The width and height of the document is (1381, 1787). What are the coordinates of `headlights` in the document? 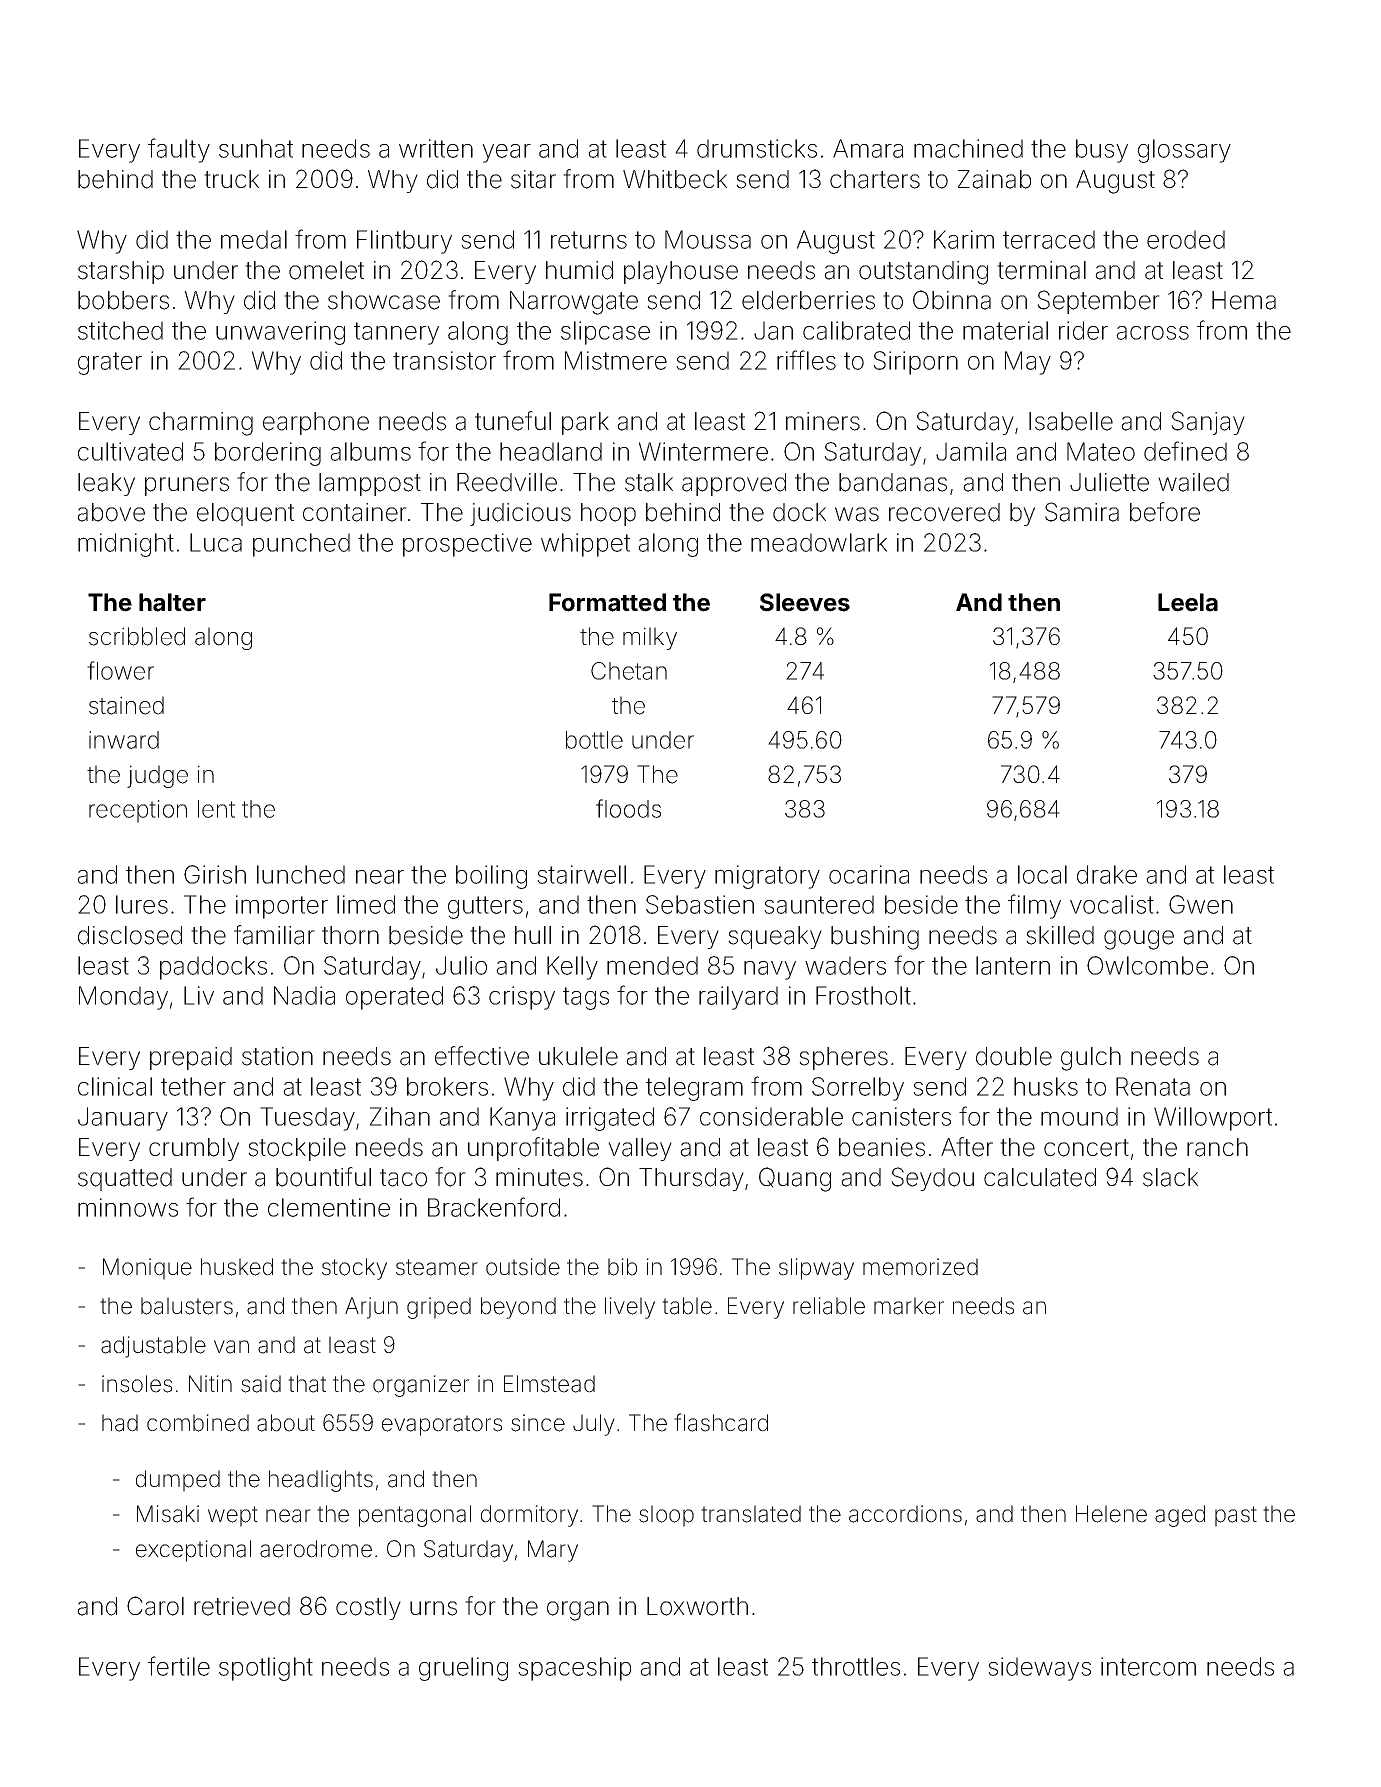 It's located at (321, 1481).
